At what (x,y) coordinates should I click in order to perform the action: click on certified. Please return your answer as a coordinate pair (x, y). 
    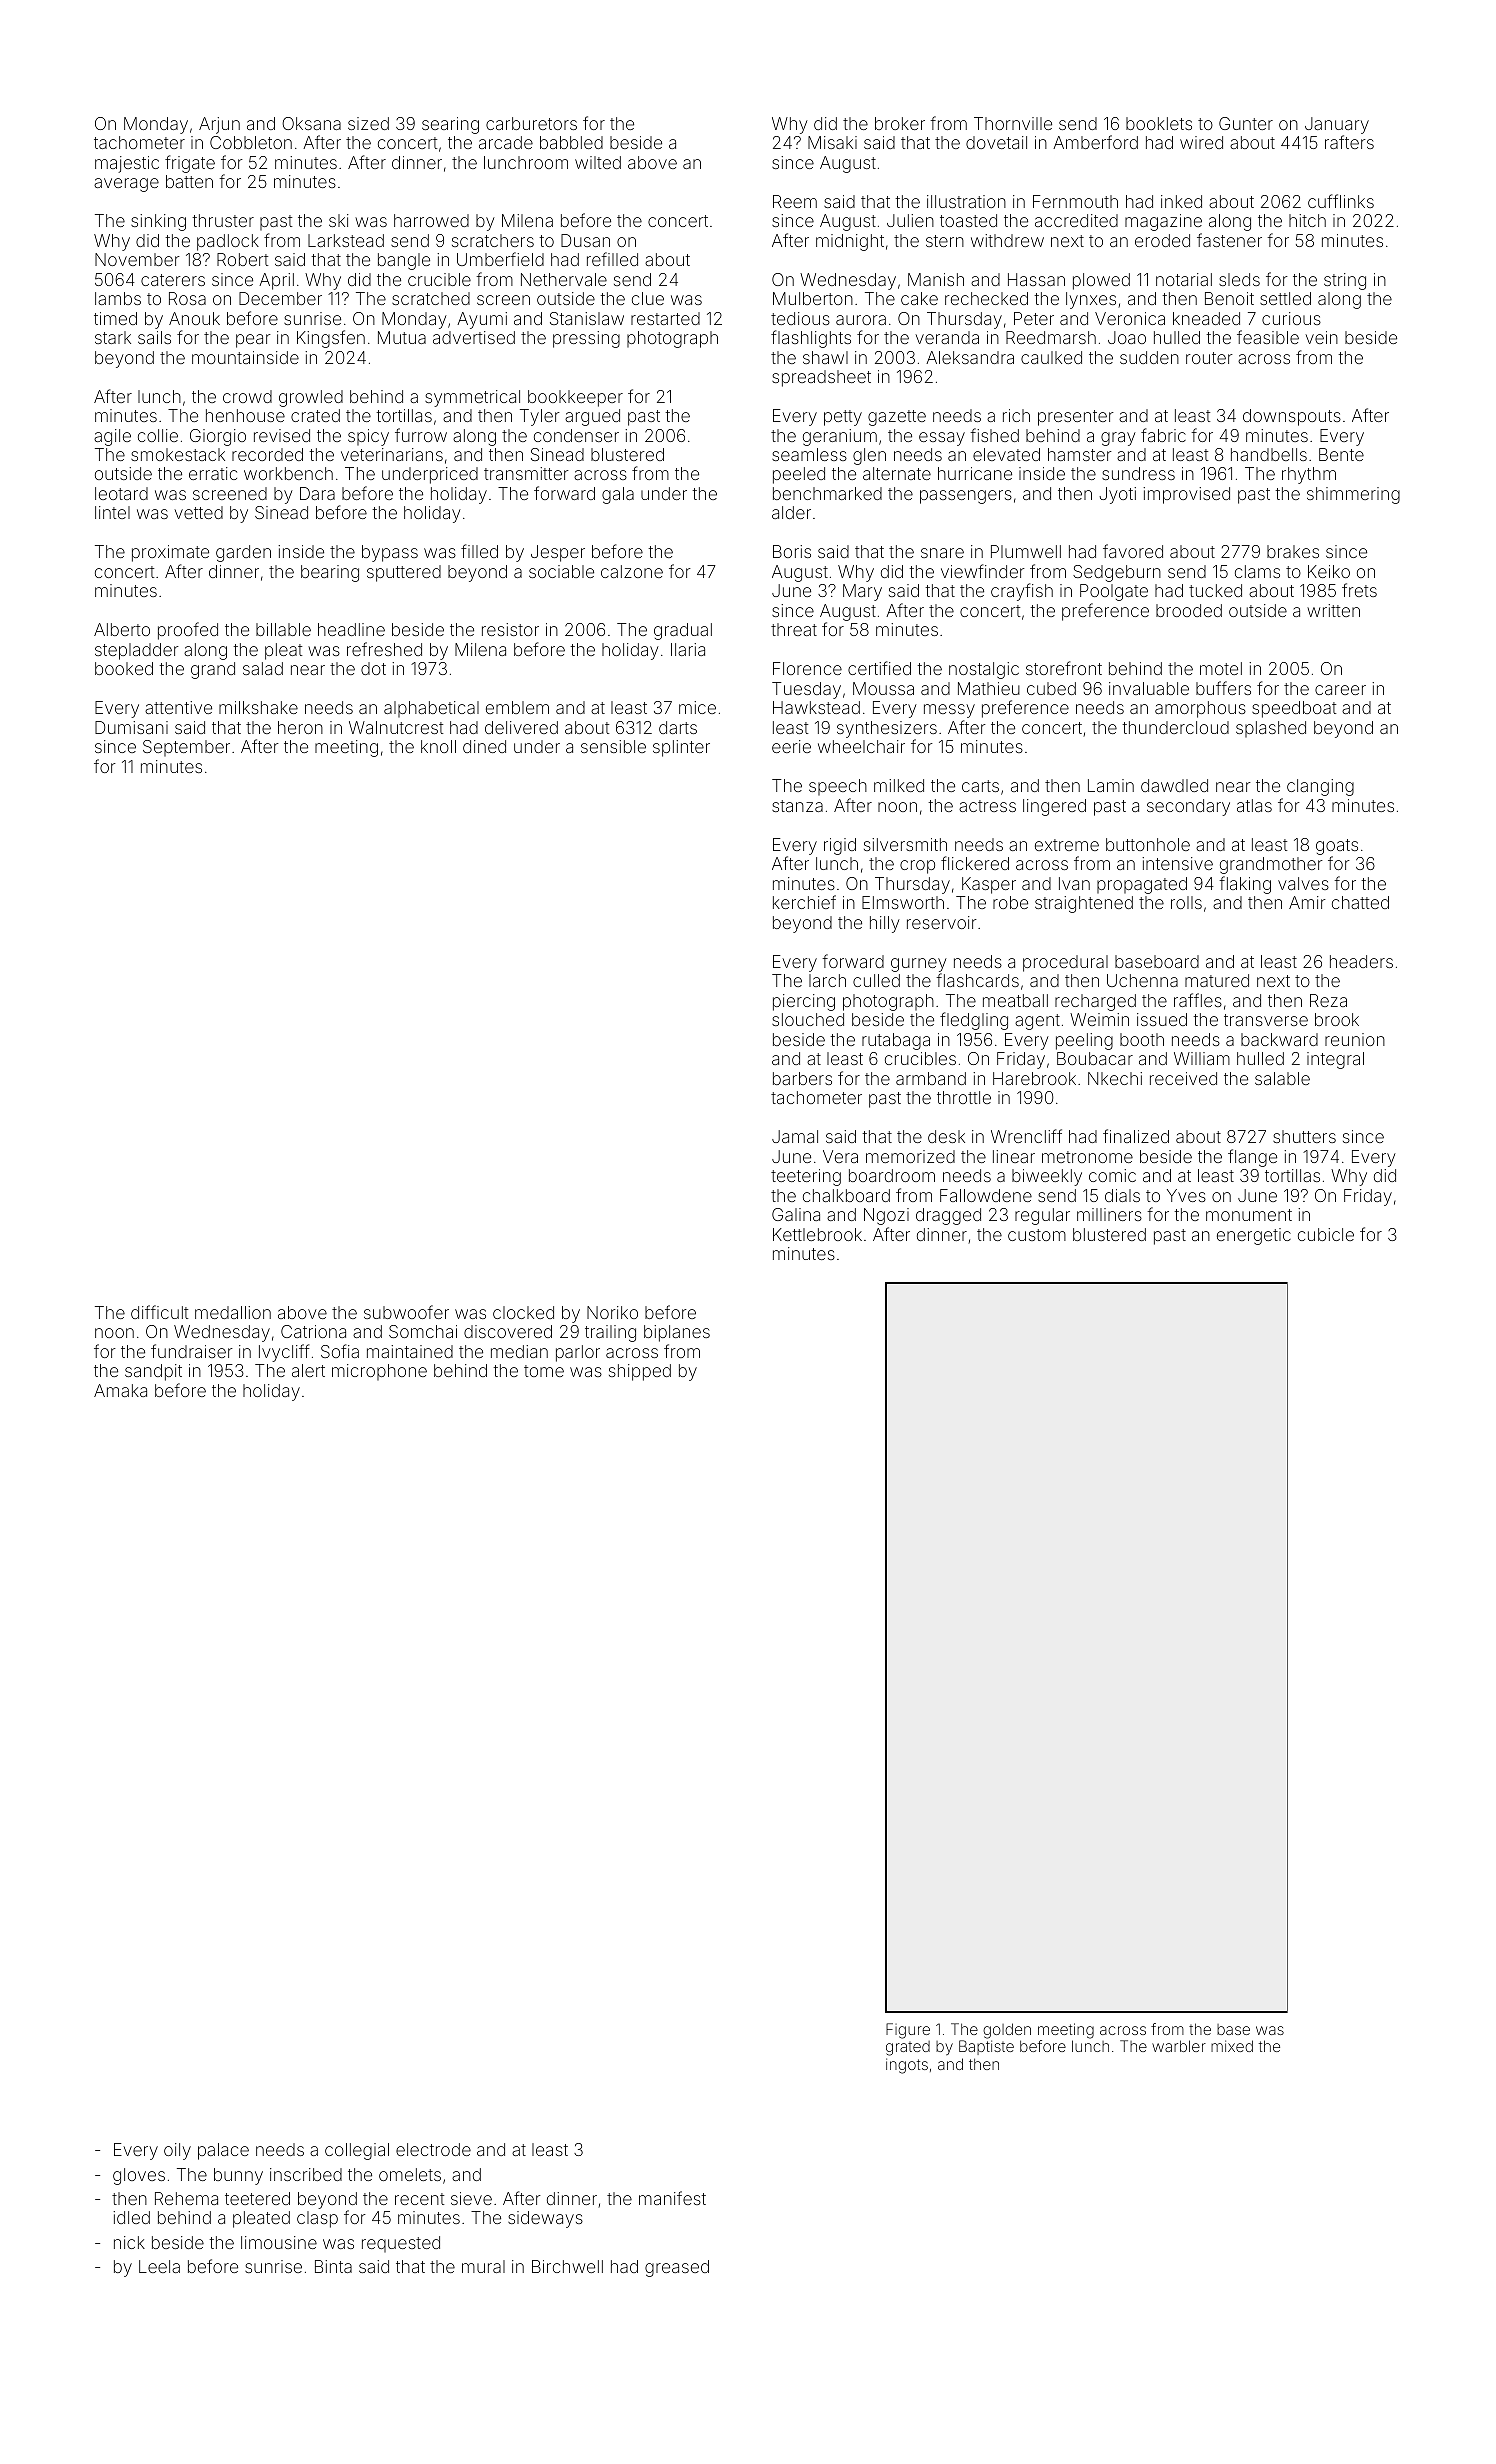
    Looking at the image, I should click on (879, 668).
